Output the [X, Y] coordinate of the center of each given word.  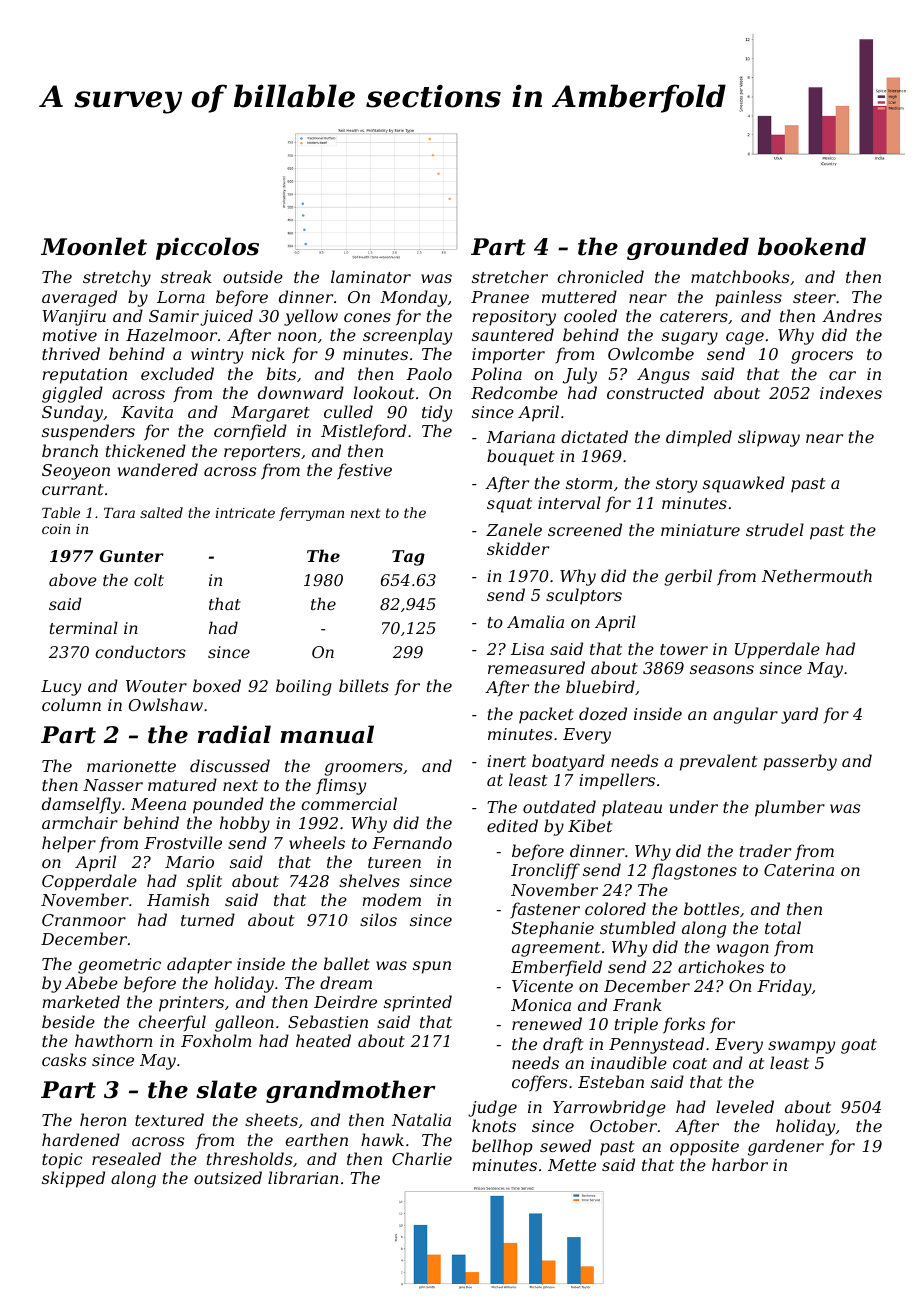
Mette [572, 1165]
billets [364, 685]
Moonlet [94, 246]
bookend [812, 246]
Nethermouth [817, 575]
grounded [688, 248]
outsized [228, 1178]
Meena [158, 804]
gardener [786, 1147]
